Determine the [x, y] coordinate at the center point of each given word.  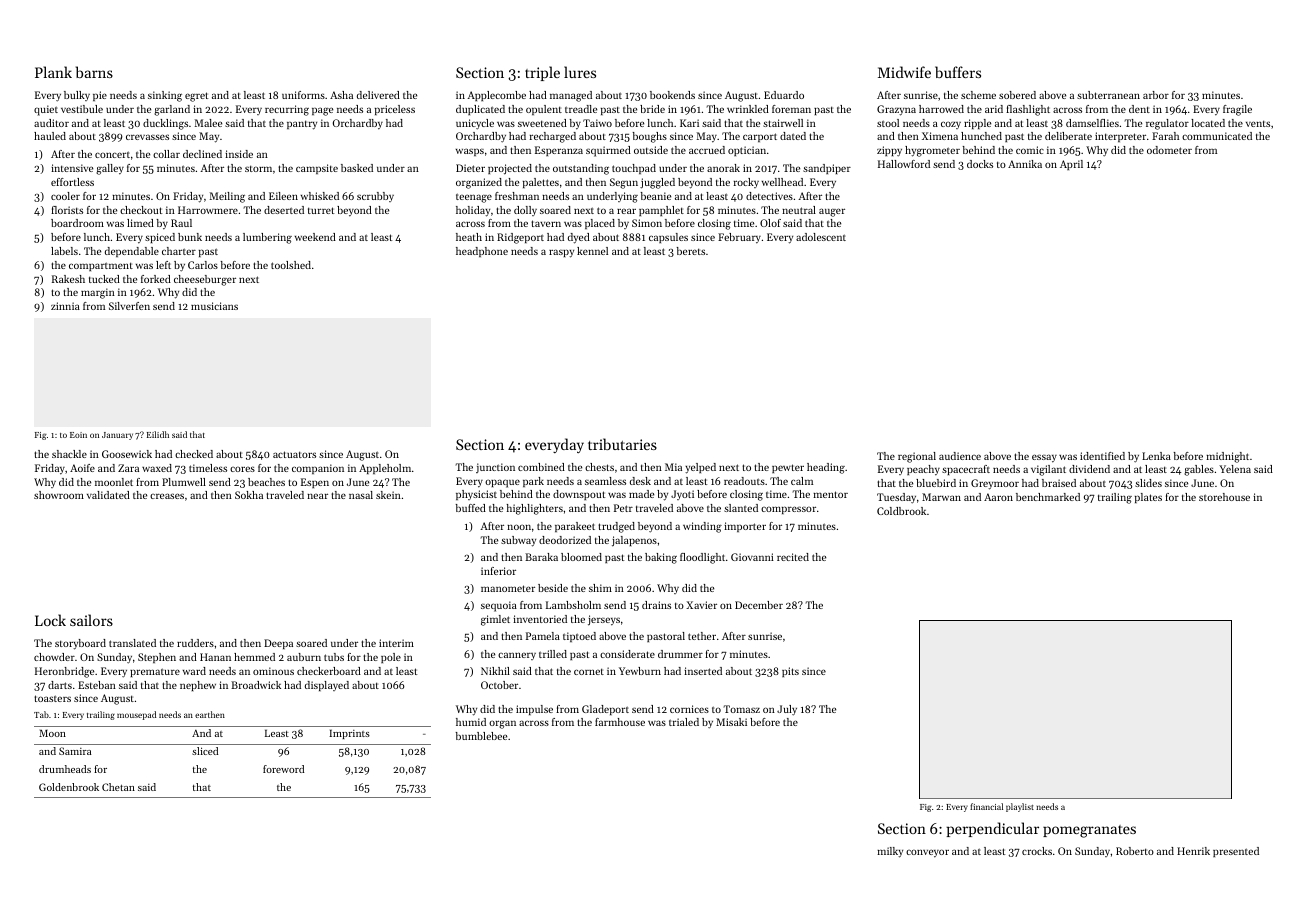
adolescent [821, 237]
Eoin [78, 435]
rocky [746, 183]
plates [1148, 498]
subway [518, 541]
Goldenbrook [69, 787]
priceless [395, 110]
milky [890, 852]
